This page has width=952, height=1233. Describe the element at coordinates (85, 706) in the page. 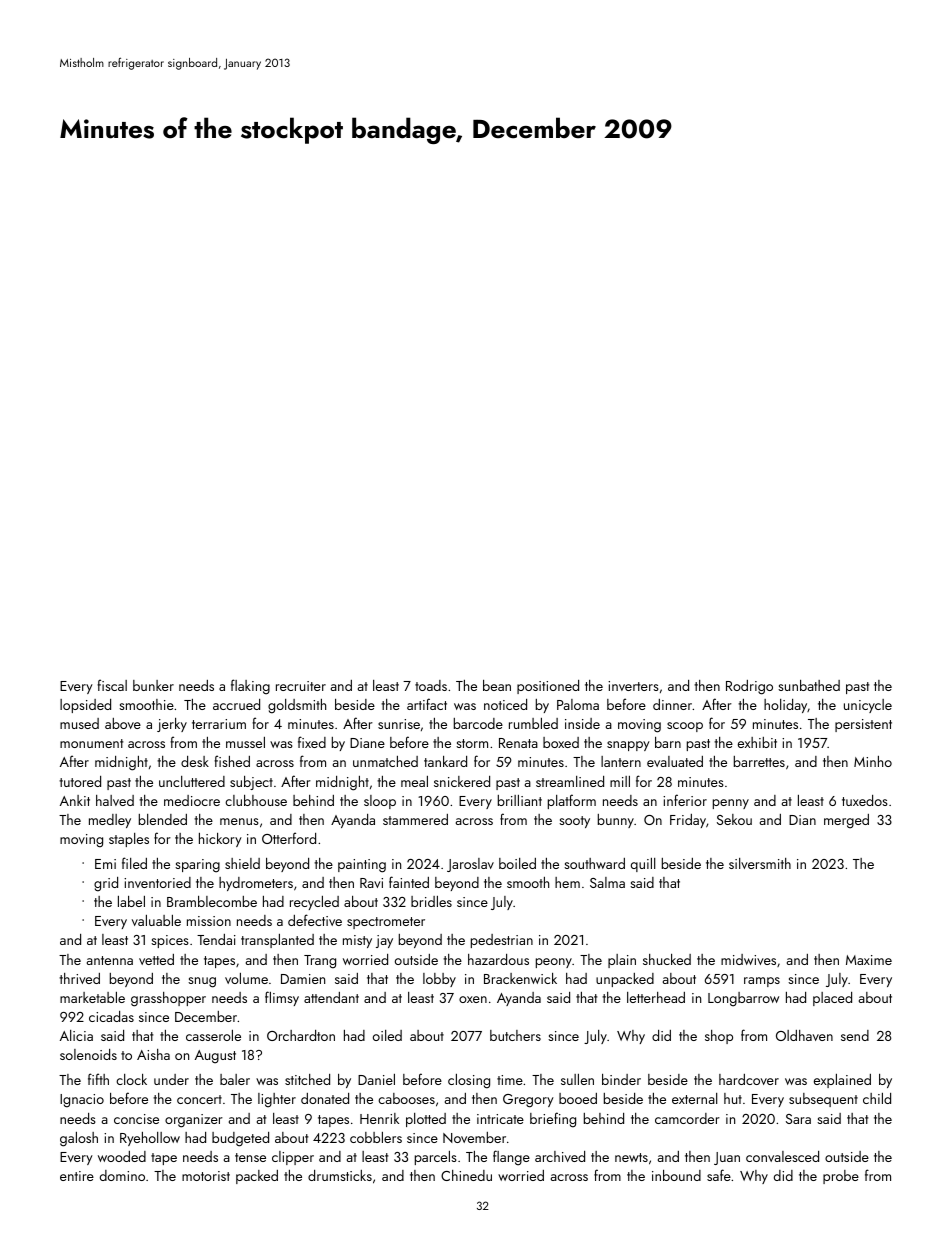

I see `lopsided` at that location.
